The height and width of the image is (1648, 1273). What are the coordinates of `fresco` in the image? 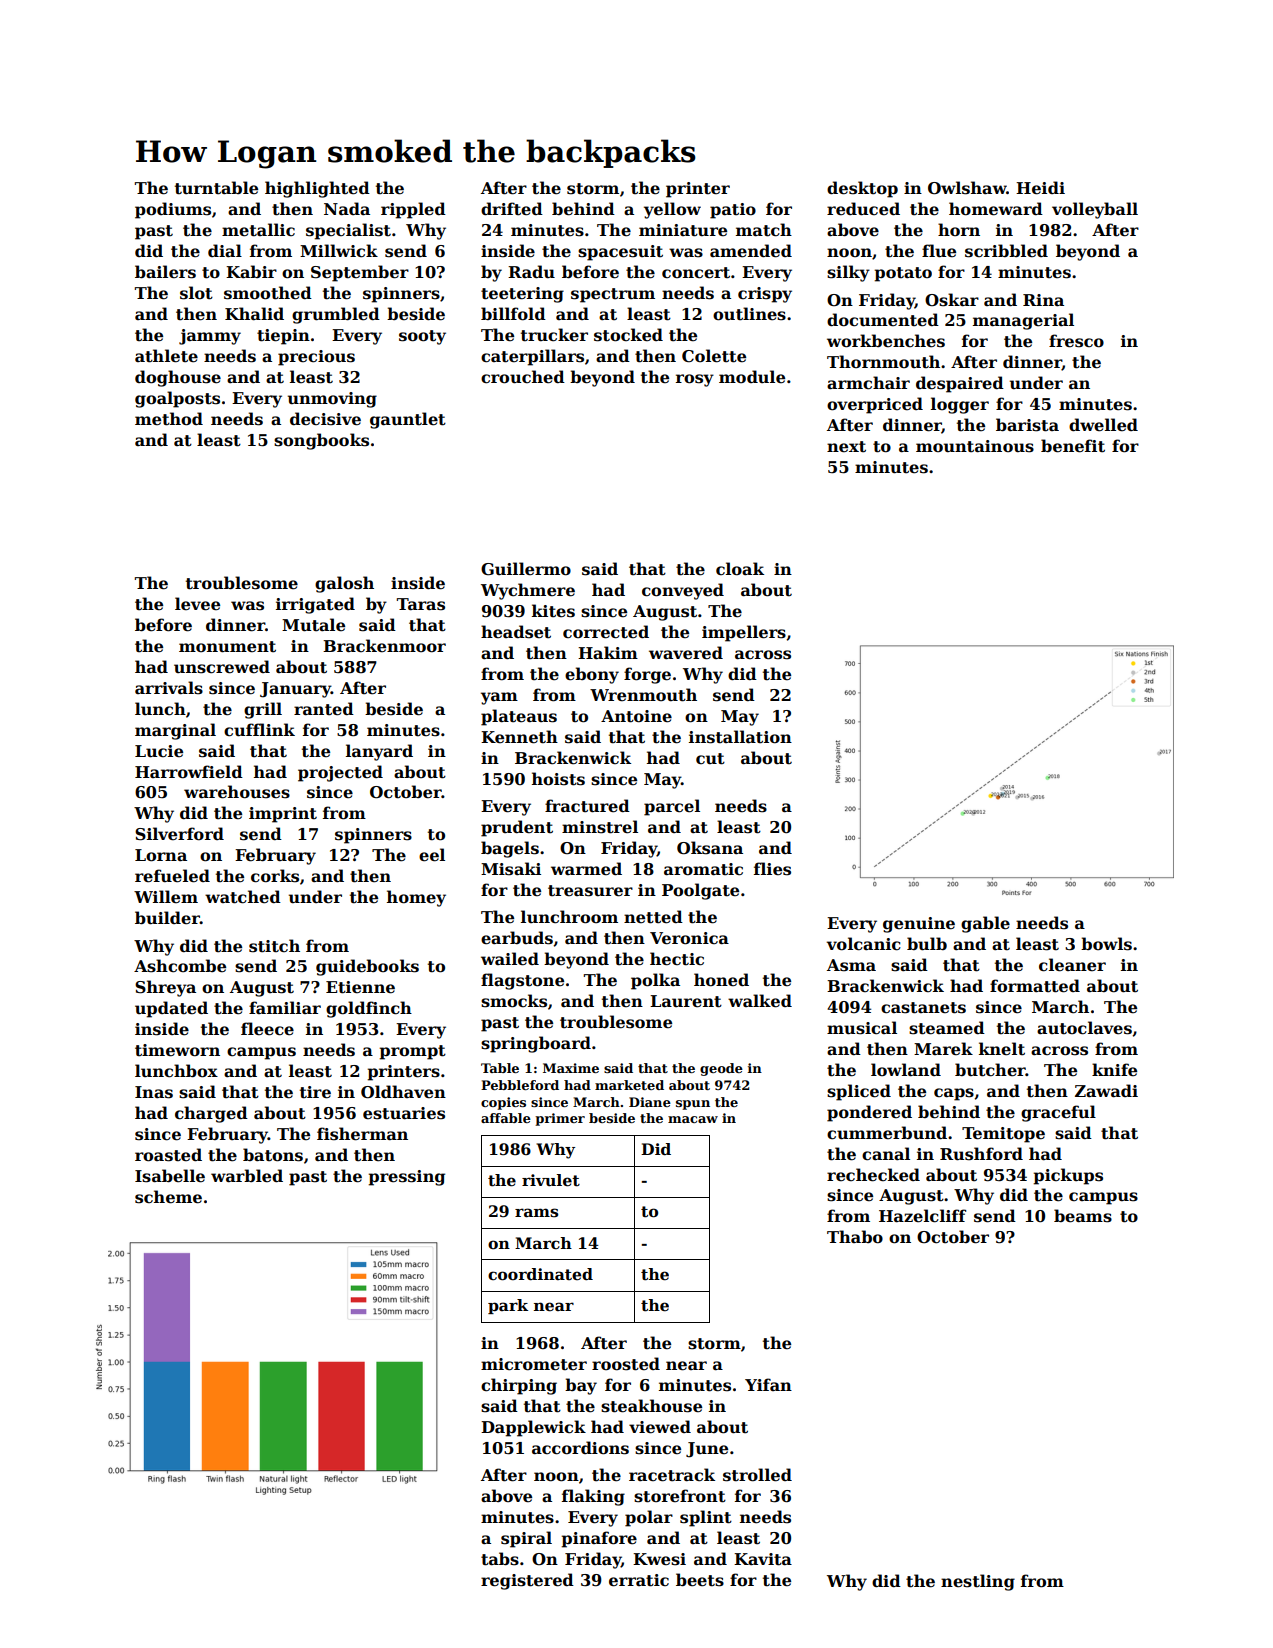 It's located at (1076, 341).
